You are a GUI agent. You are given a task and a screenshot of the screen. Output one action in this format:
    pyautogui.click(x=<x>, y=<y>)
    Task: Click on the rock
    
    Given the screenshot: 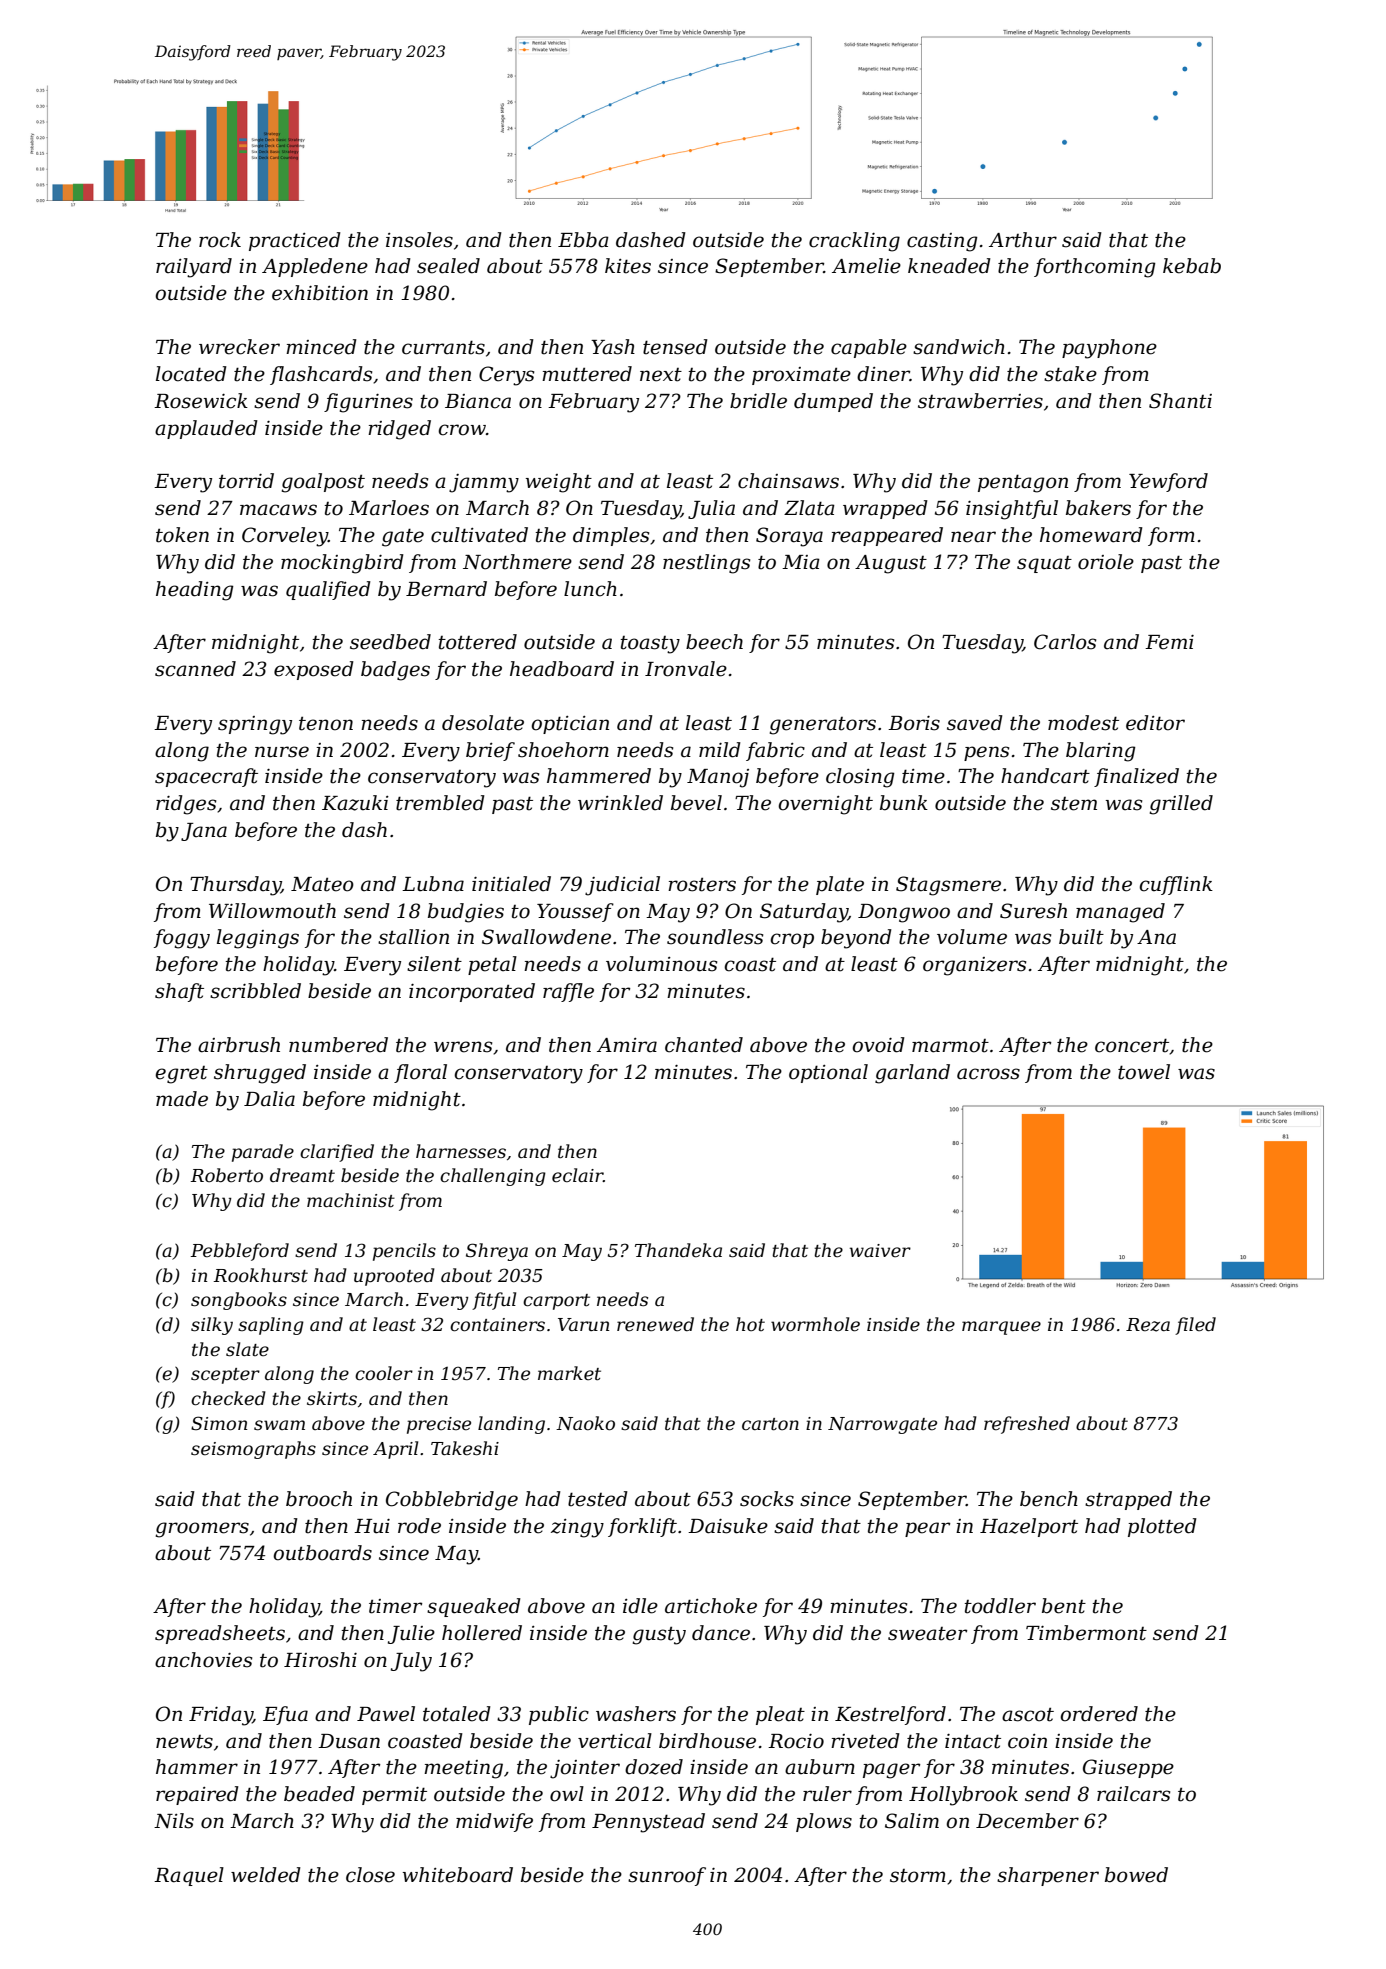 What is the action you would take?
    pyautogui.click(x=220, y=240)
